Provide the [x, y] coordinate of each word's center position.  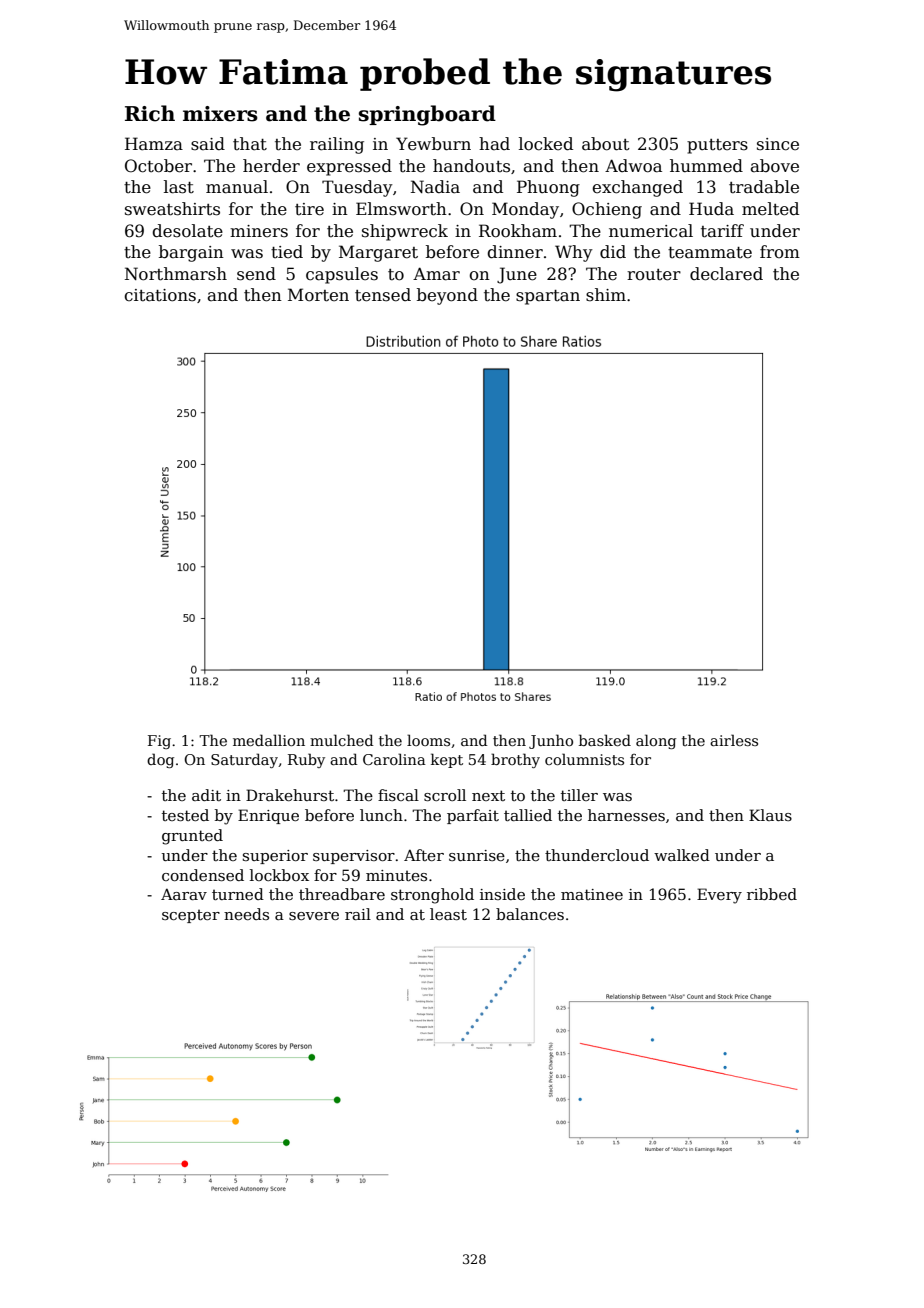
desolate [187, 231]
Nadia [435, 187]
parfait [473, 816]
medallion [269, 740]
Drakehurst [290, 795]
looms [428, 740]
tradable [764, 187]
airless [734, 740]
